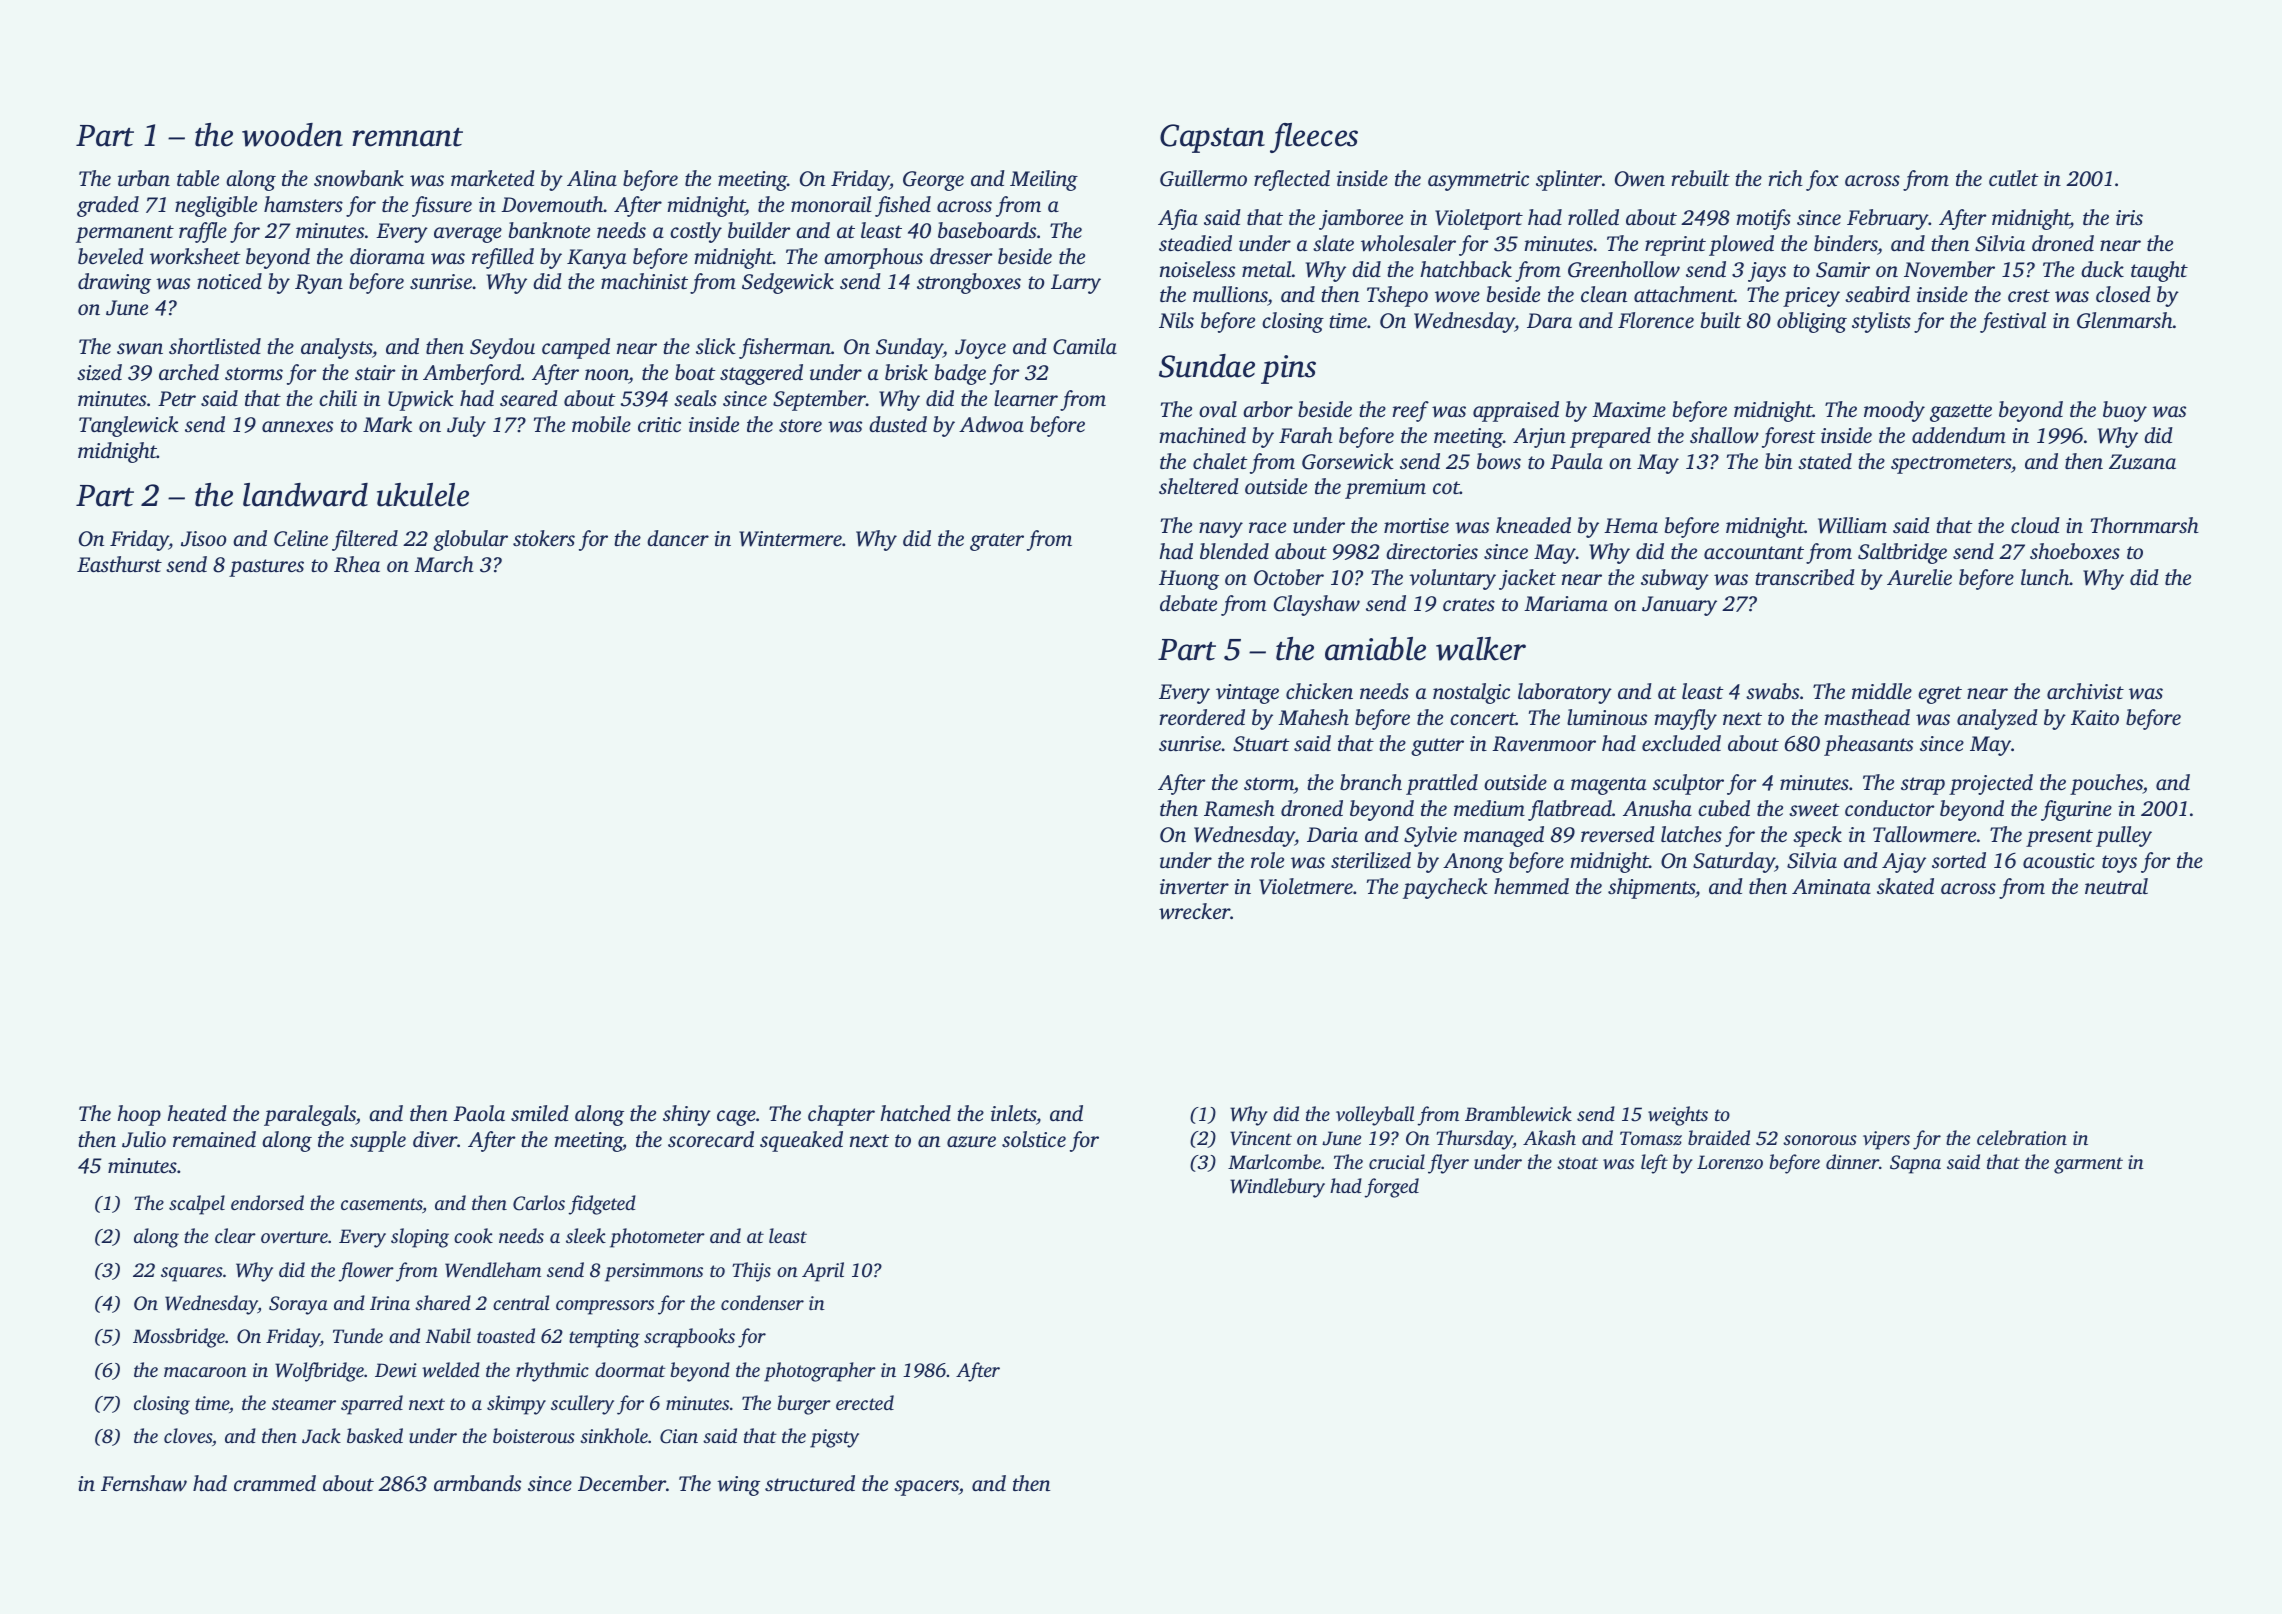 Image resolution: width=2282 pixels, height=1614 pixels. What do you see at coordinates (205, 1372) in the page?
I see `macaroon` at bounding box center [205, 1372].
